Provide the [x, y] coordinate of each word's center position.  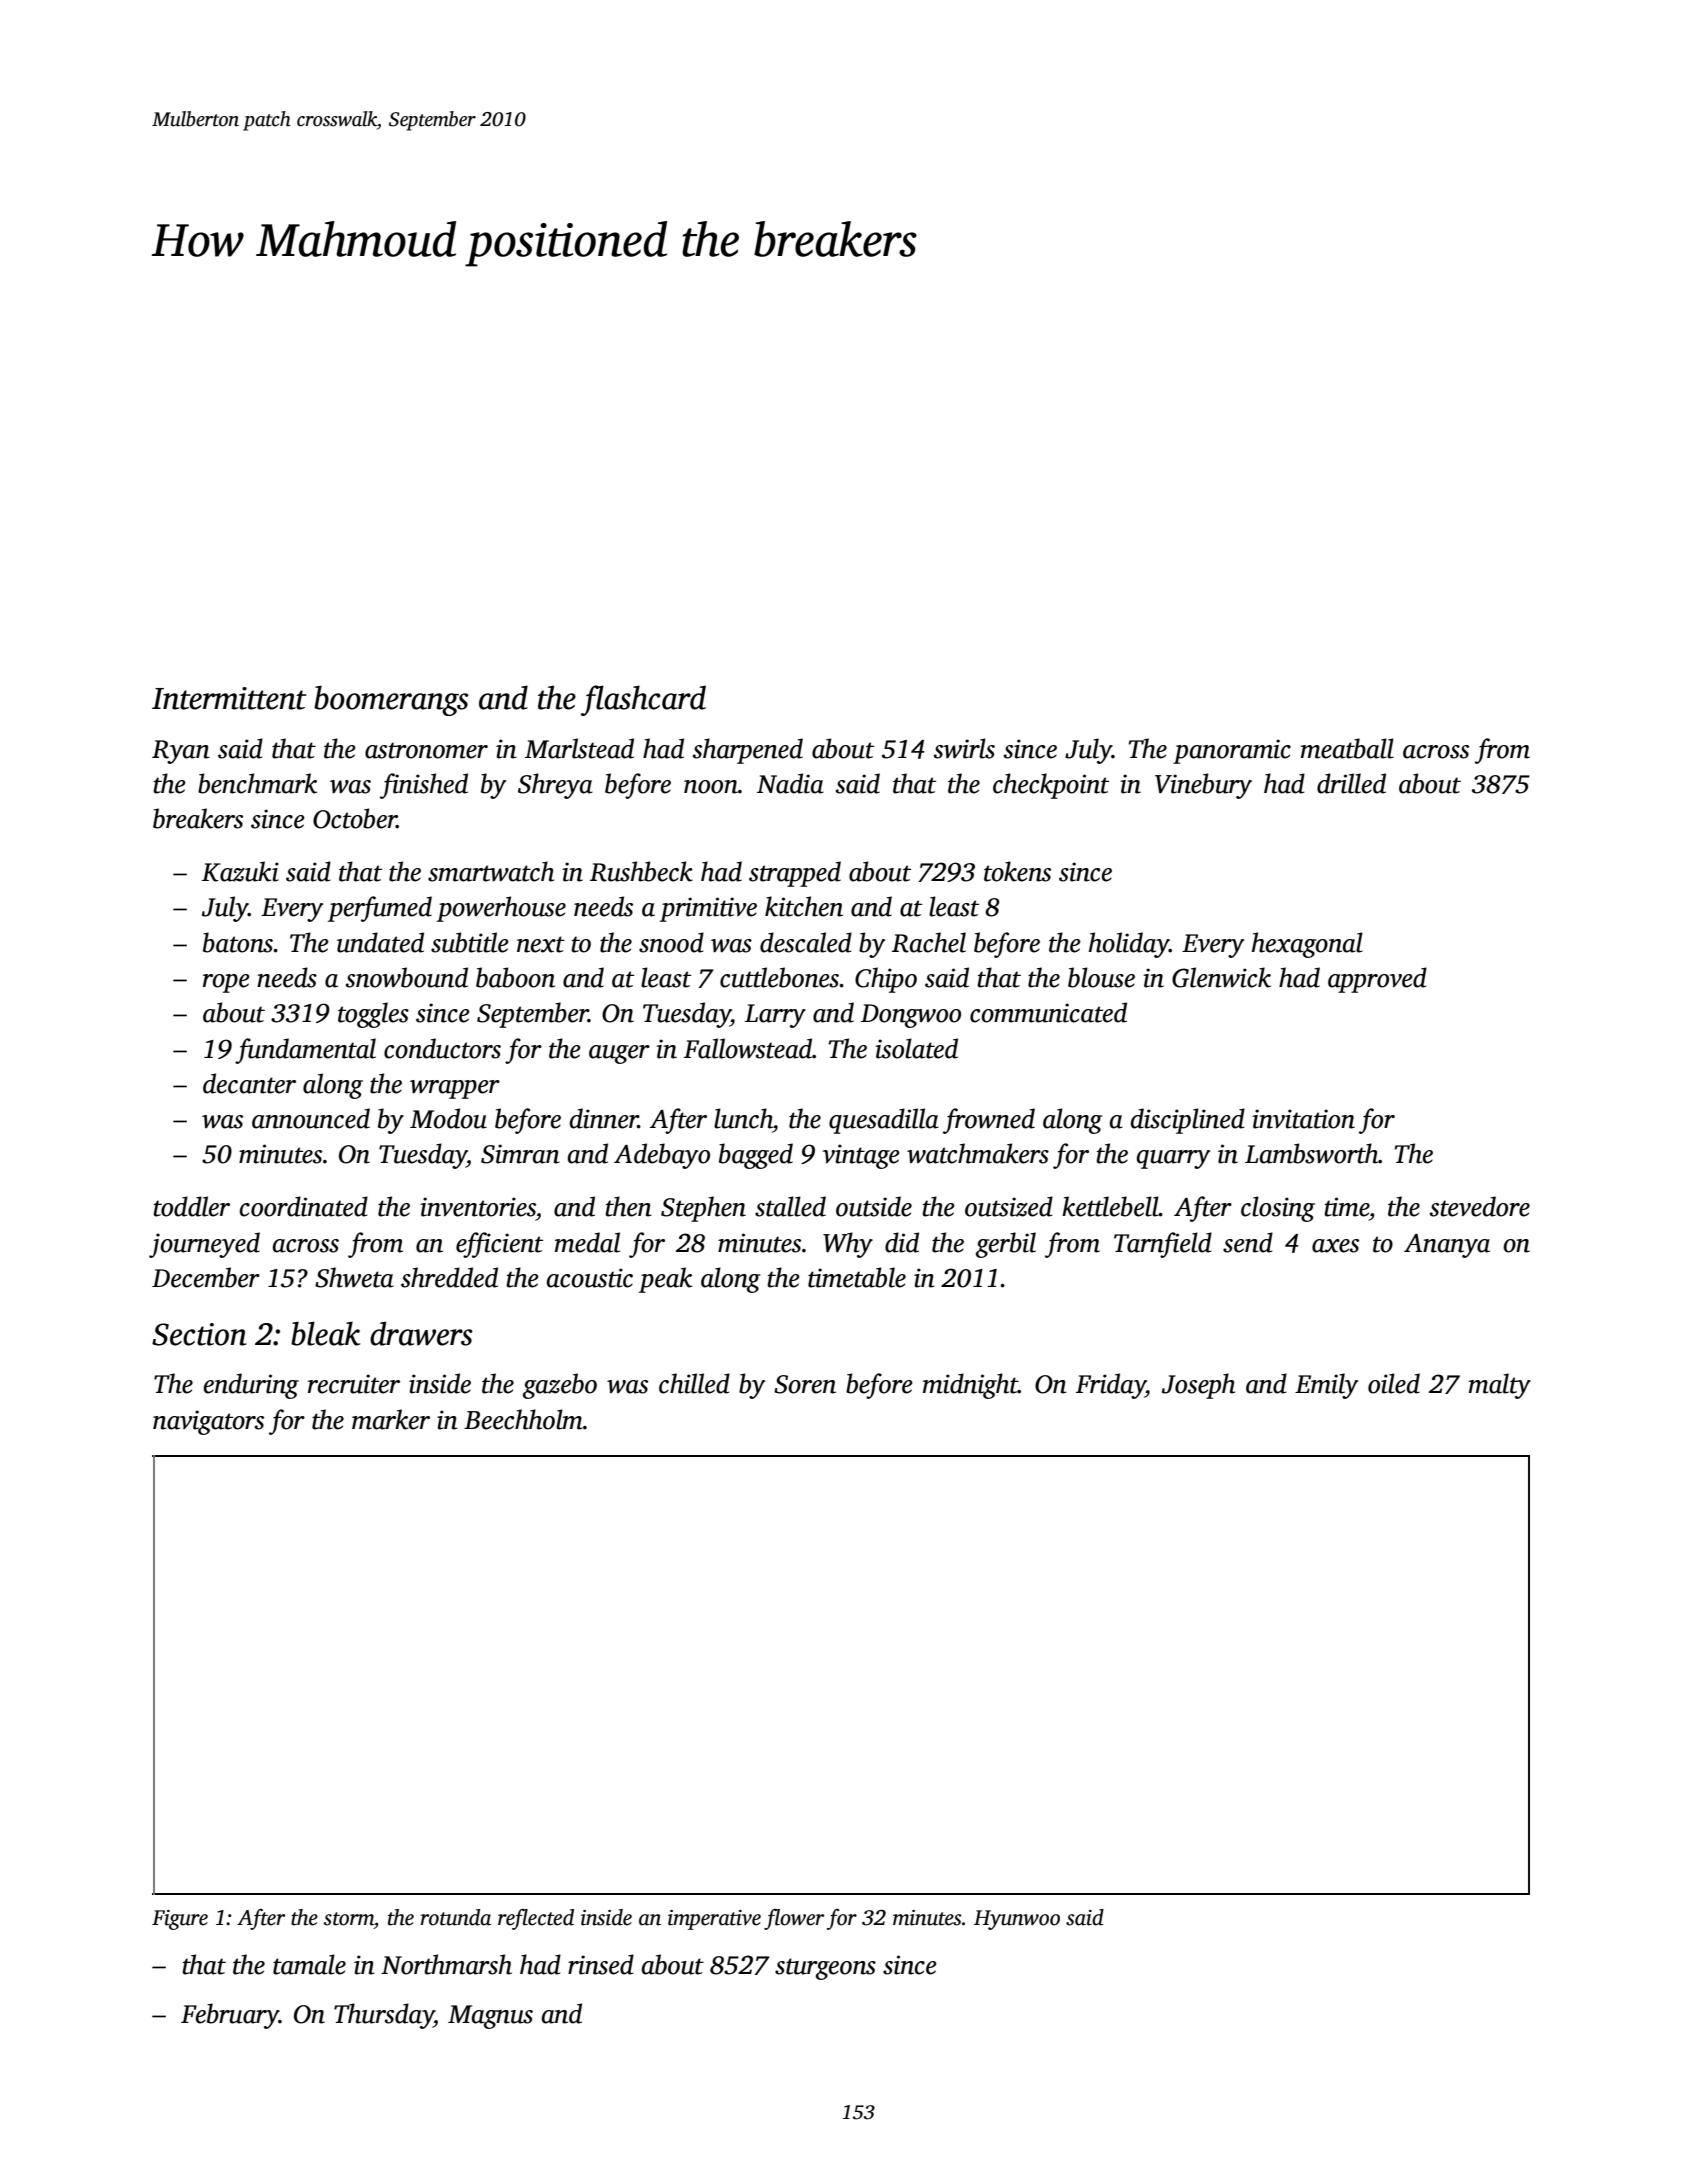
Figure [180, 1920]
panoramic [1232, 751]
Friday [1111, 1386]
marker [391, 1419]
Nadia [790, 783]
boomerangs [391, 700]
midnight [970, 1386]
